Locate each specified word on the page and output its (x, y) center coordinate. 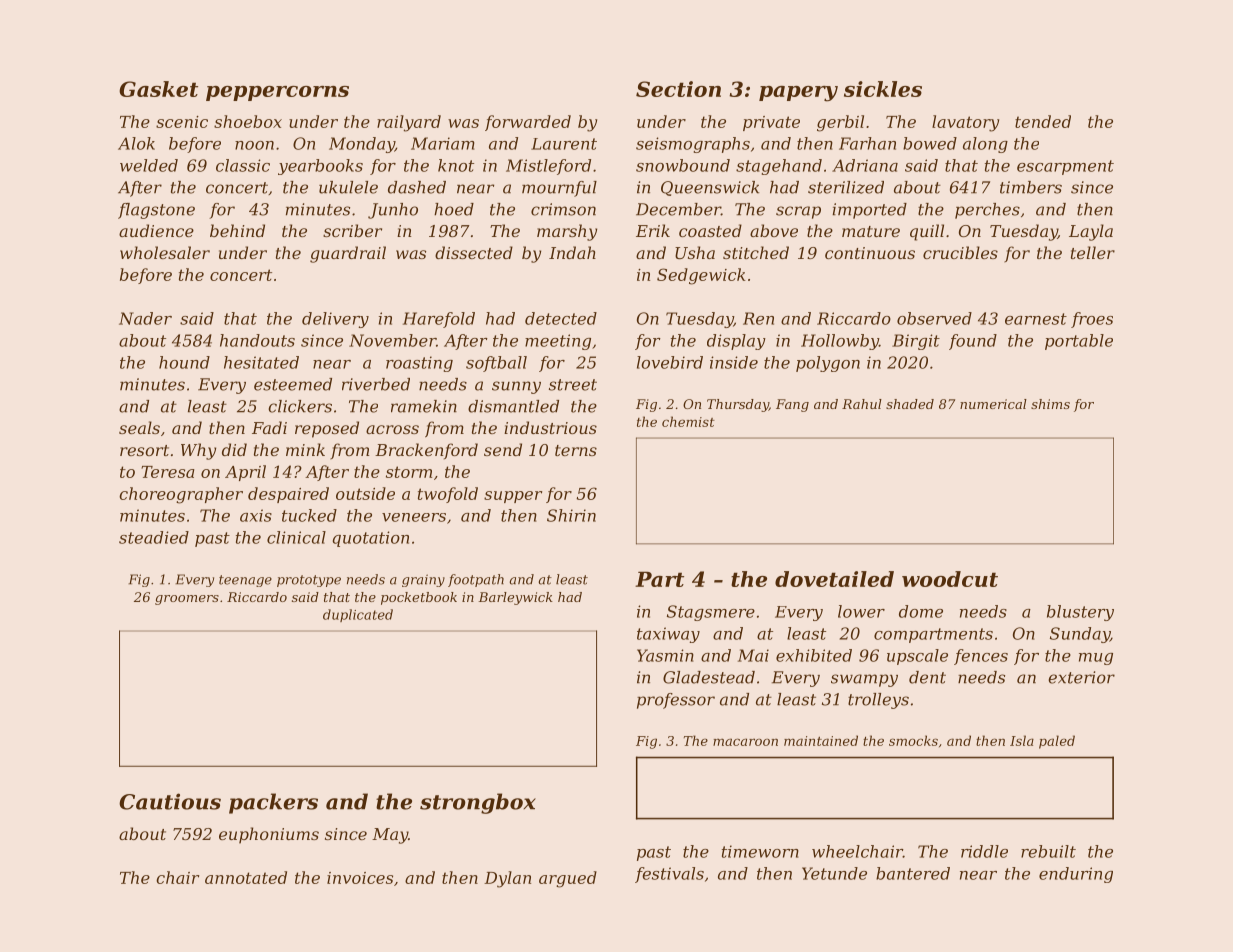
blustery (1080, 613)
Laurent (564, 144)
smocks (913, 740)
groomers (187, 600)
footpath (476, 580)
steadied (154, 537)
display (736, 342)
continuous (870, 253)
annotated (246, 877)
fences (981, 657)
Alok (136, 143)
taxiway (668, 635)
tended (1043, 121)
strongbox (478, 803)
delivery (335, 320)
